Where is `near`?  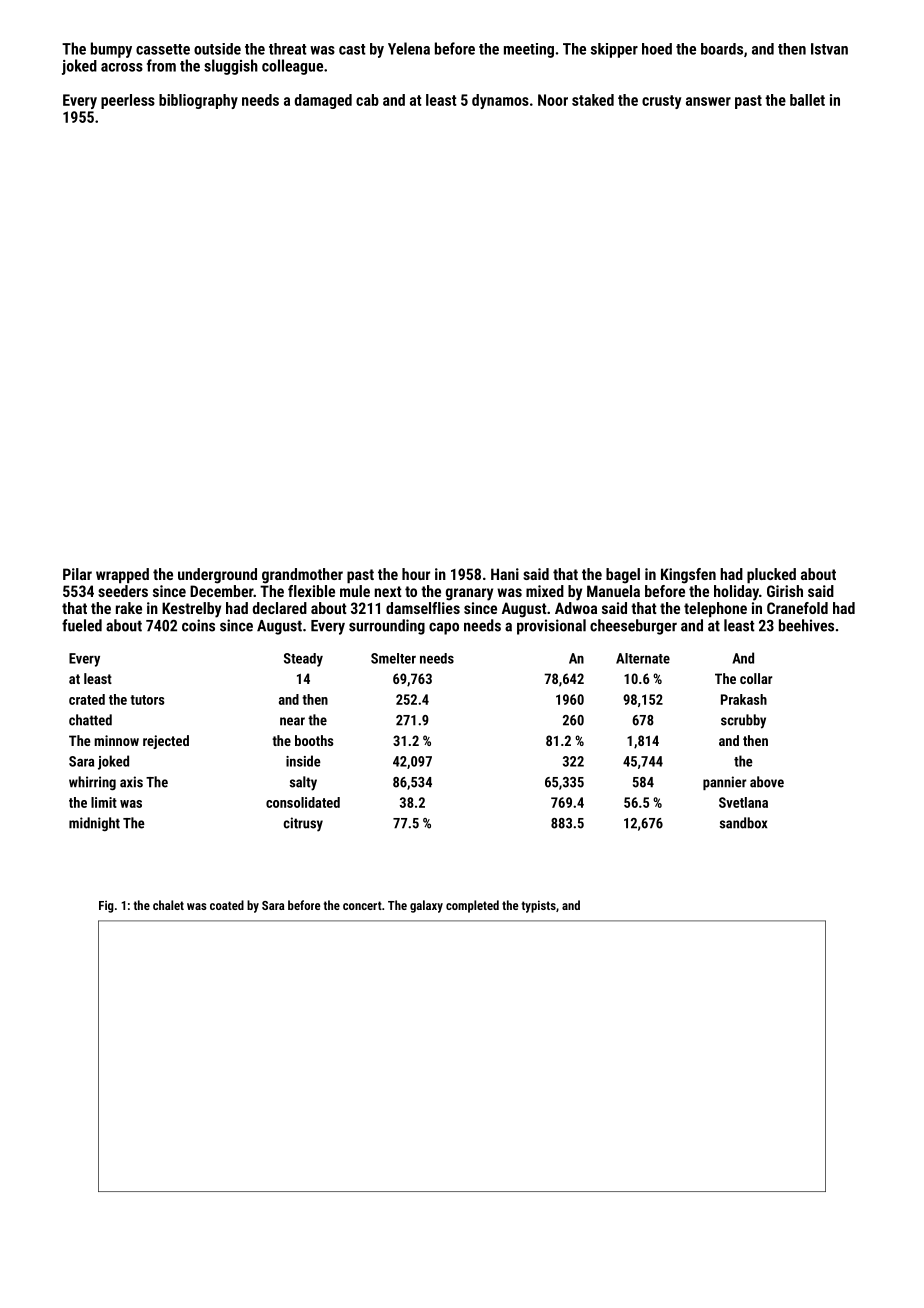
near is located at coordinates (292, 721).
